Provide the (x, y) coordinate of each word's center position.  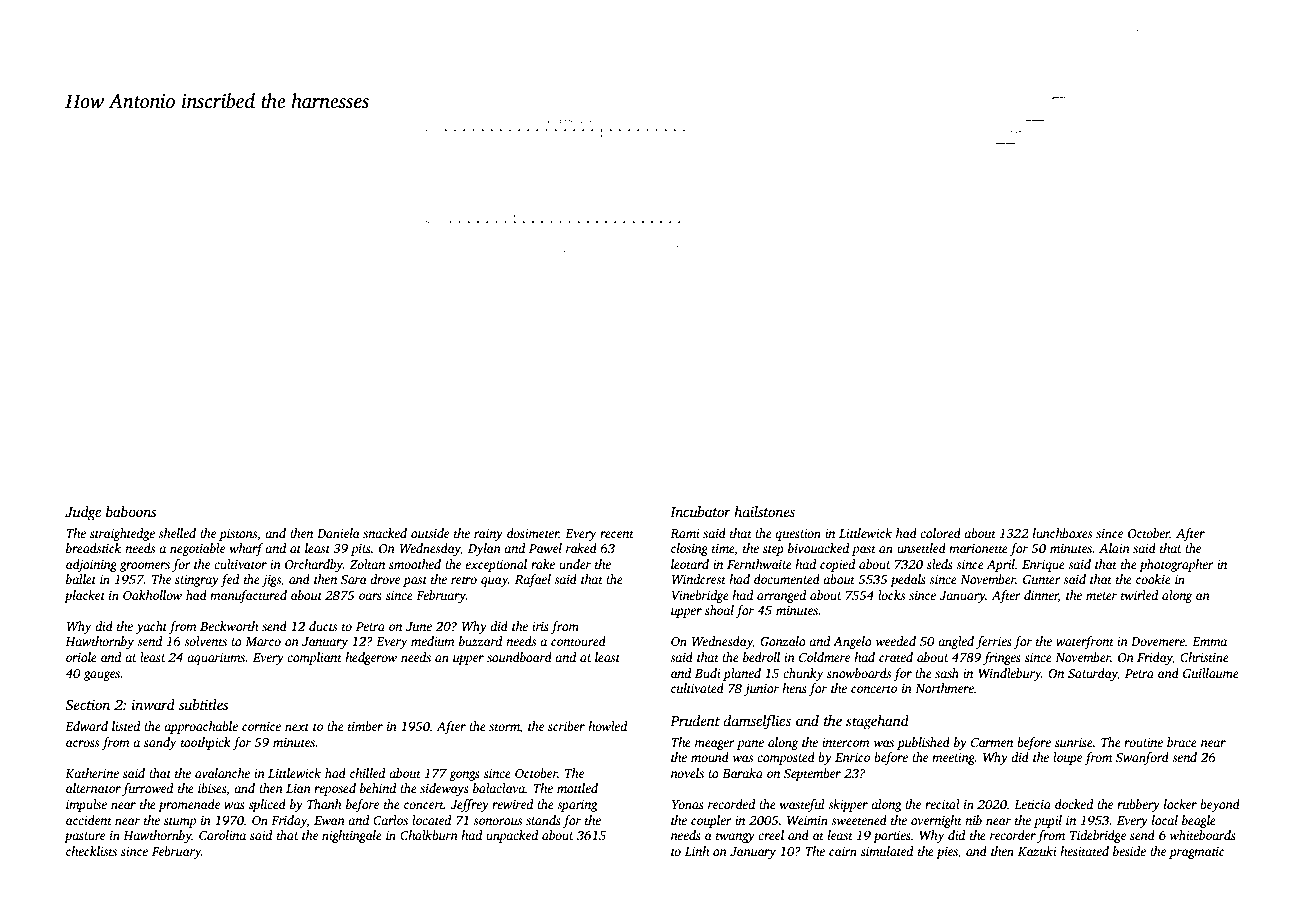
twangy (735, 837)
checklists (91, 851)
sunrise (1074, 742)
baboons (131, 511)
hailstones (764, 511)
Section (87, 704)
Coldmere (824, 657)
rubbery (1138, 805)
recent (617, 534)
